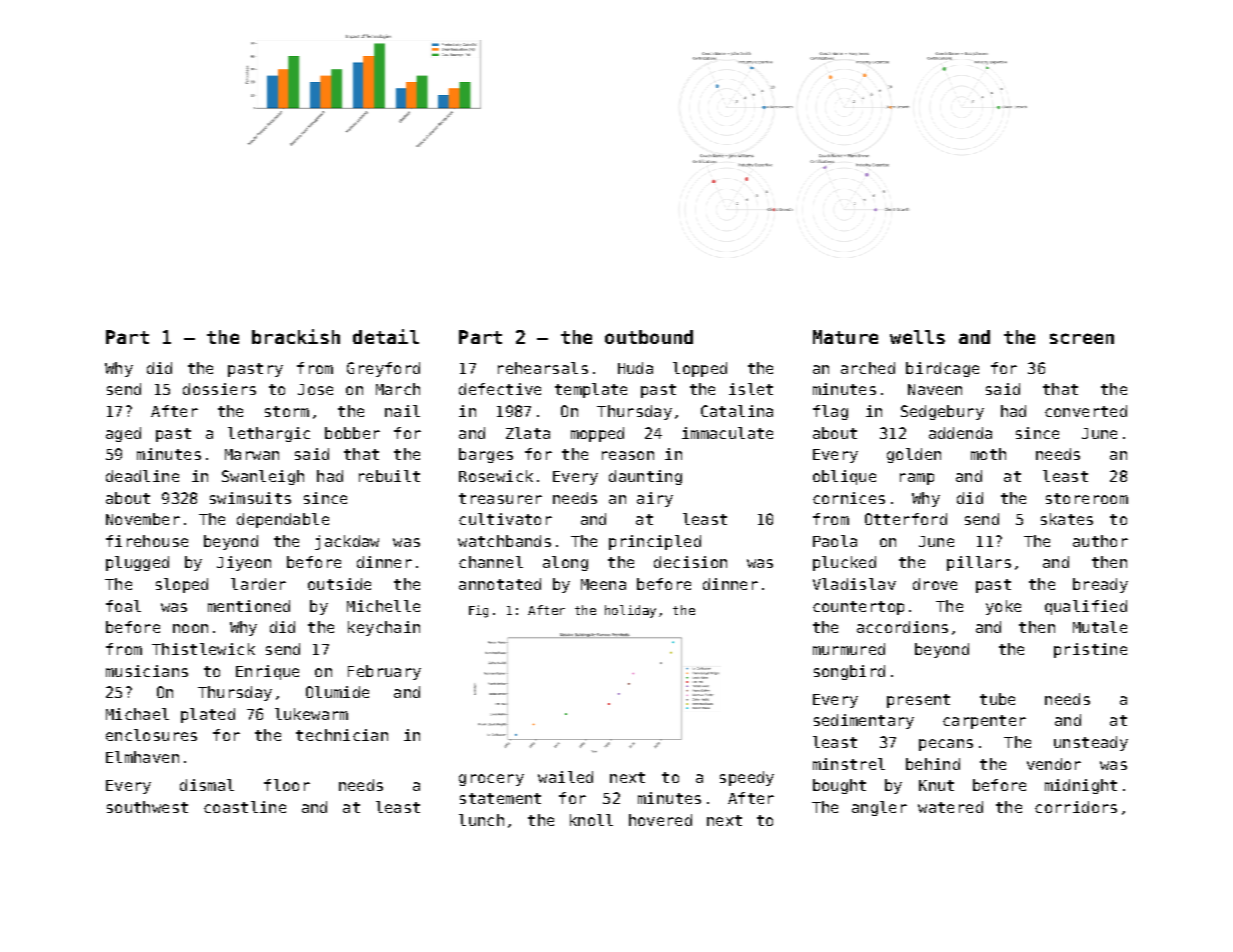 Image resolution: width=1233 pixels, height=952 pixels. Describe the element at coordinates (935, 584) in the page. I see `drove` at that location.
